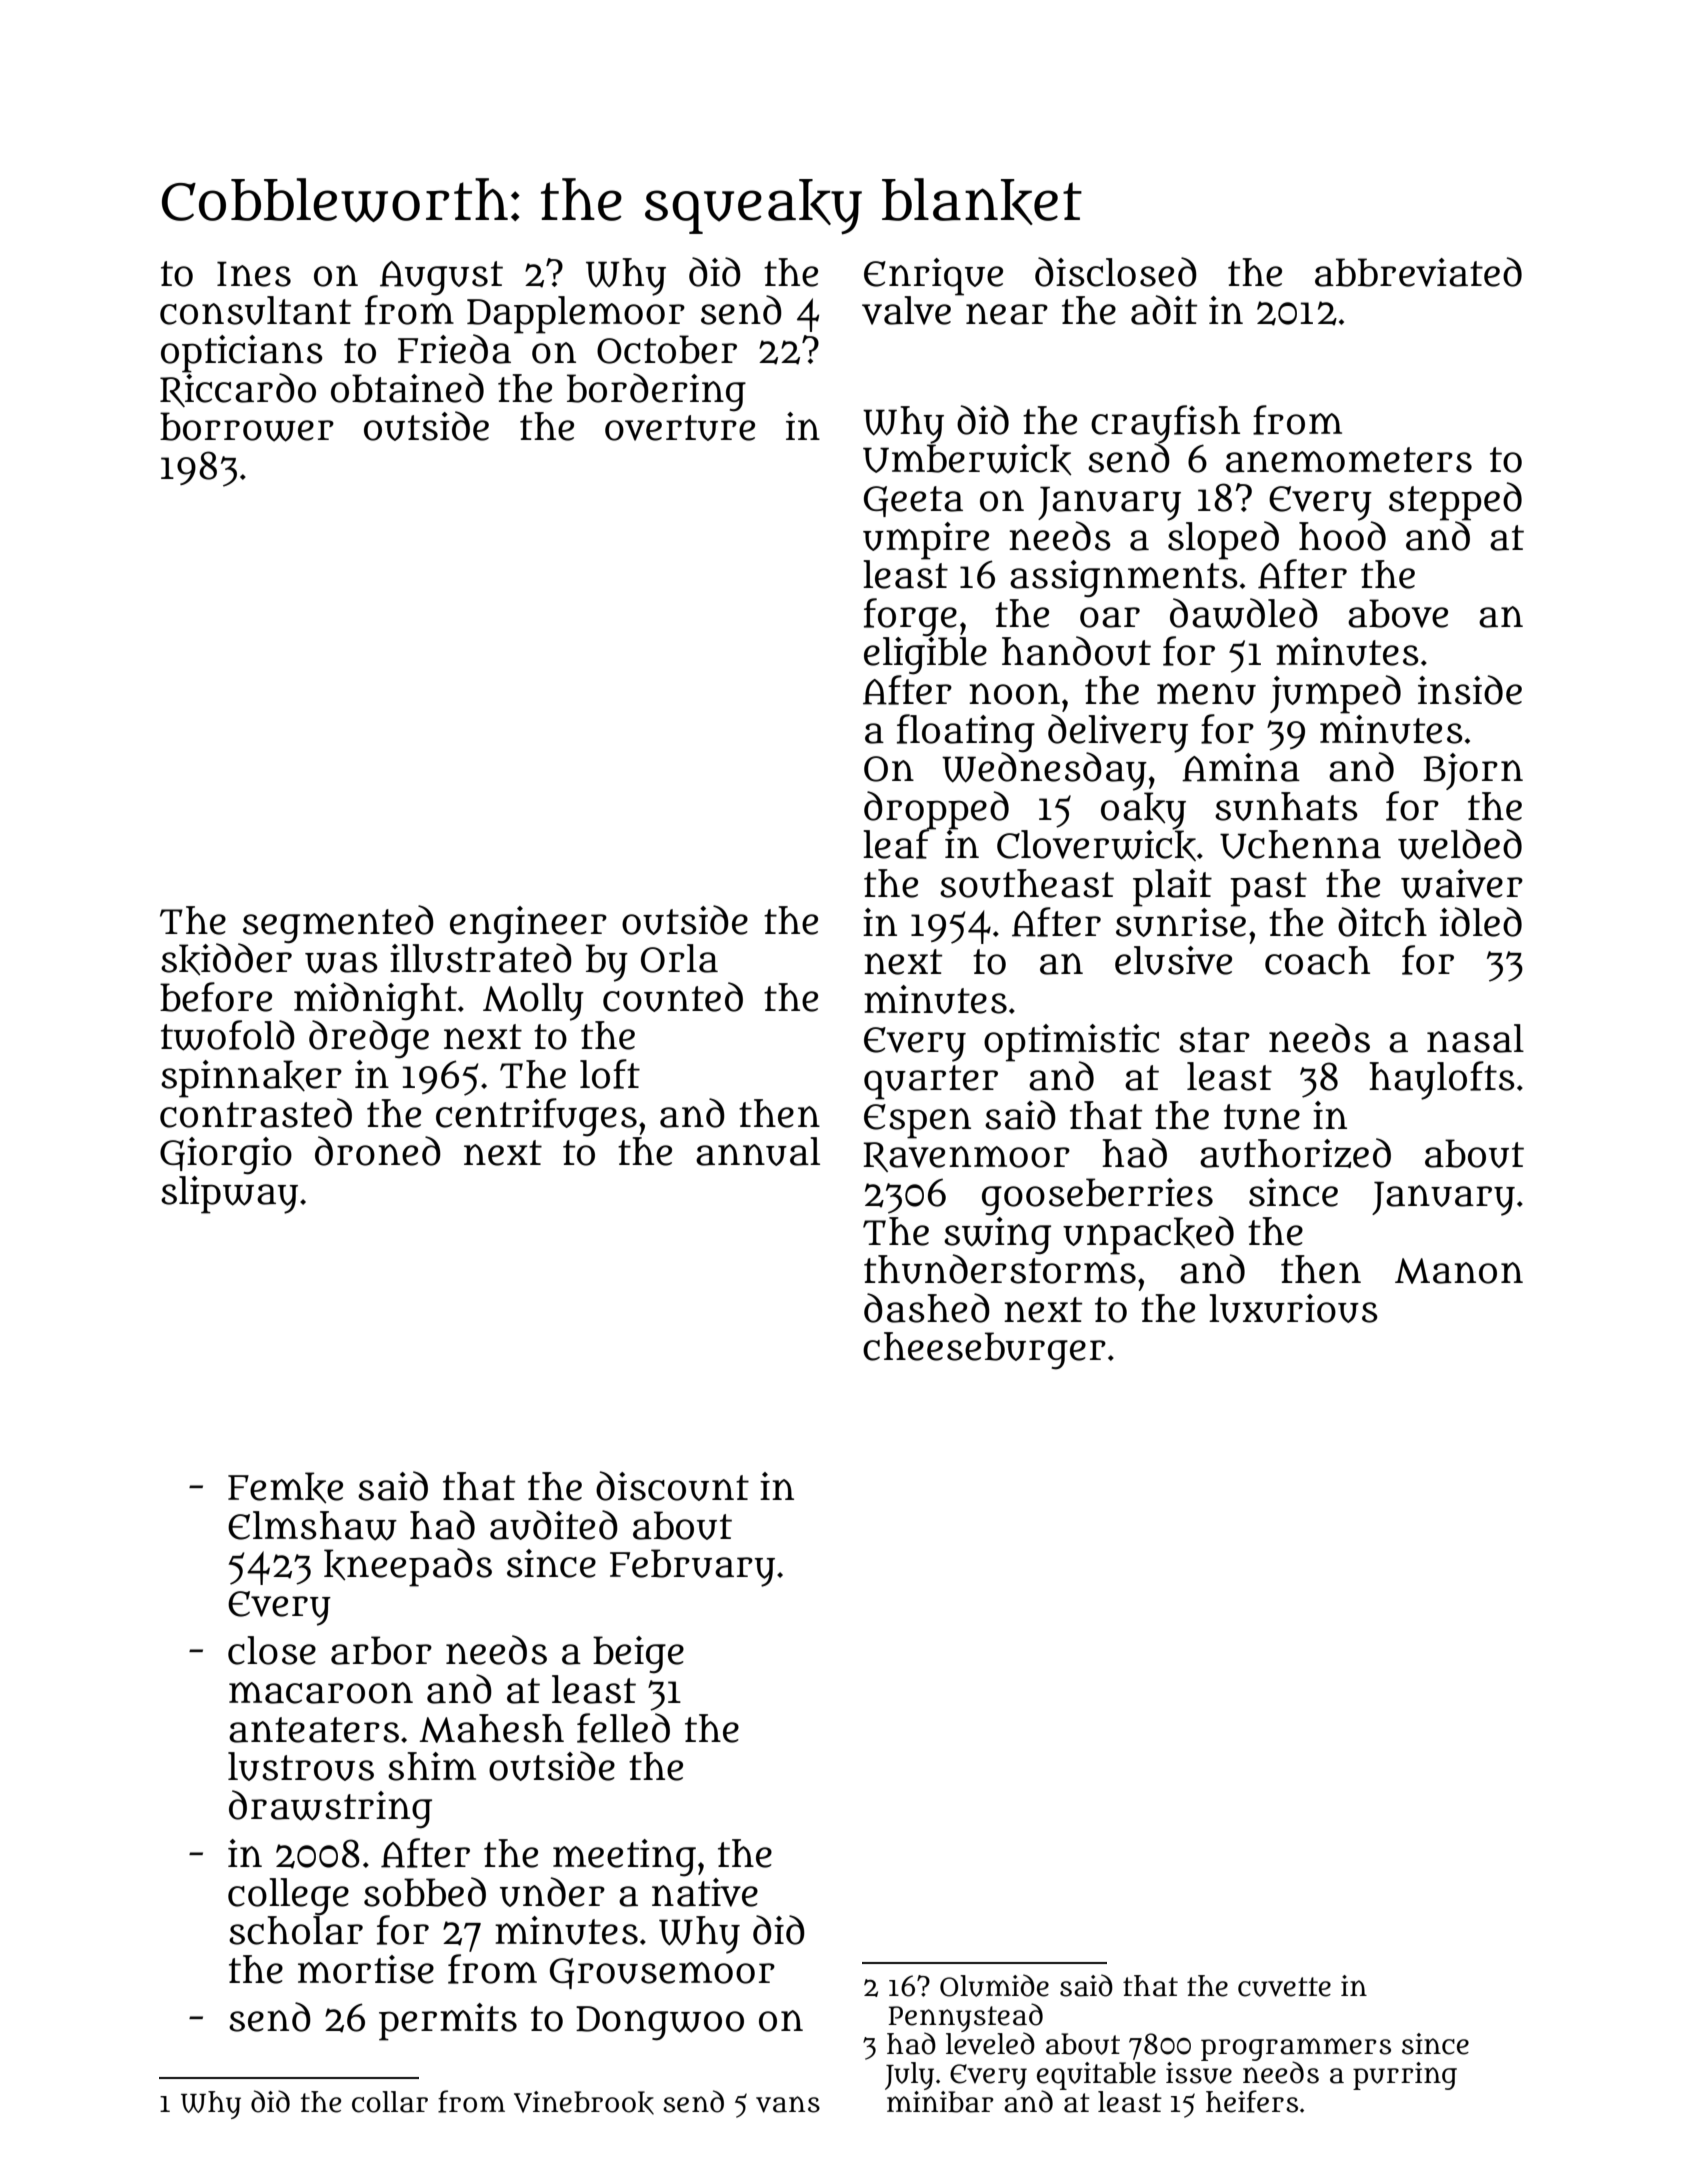 The width and height of the image is (1683, 2178). I want to click on collar, so click(390, 2102).
